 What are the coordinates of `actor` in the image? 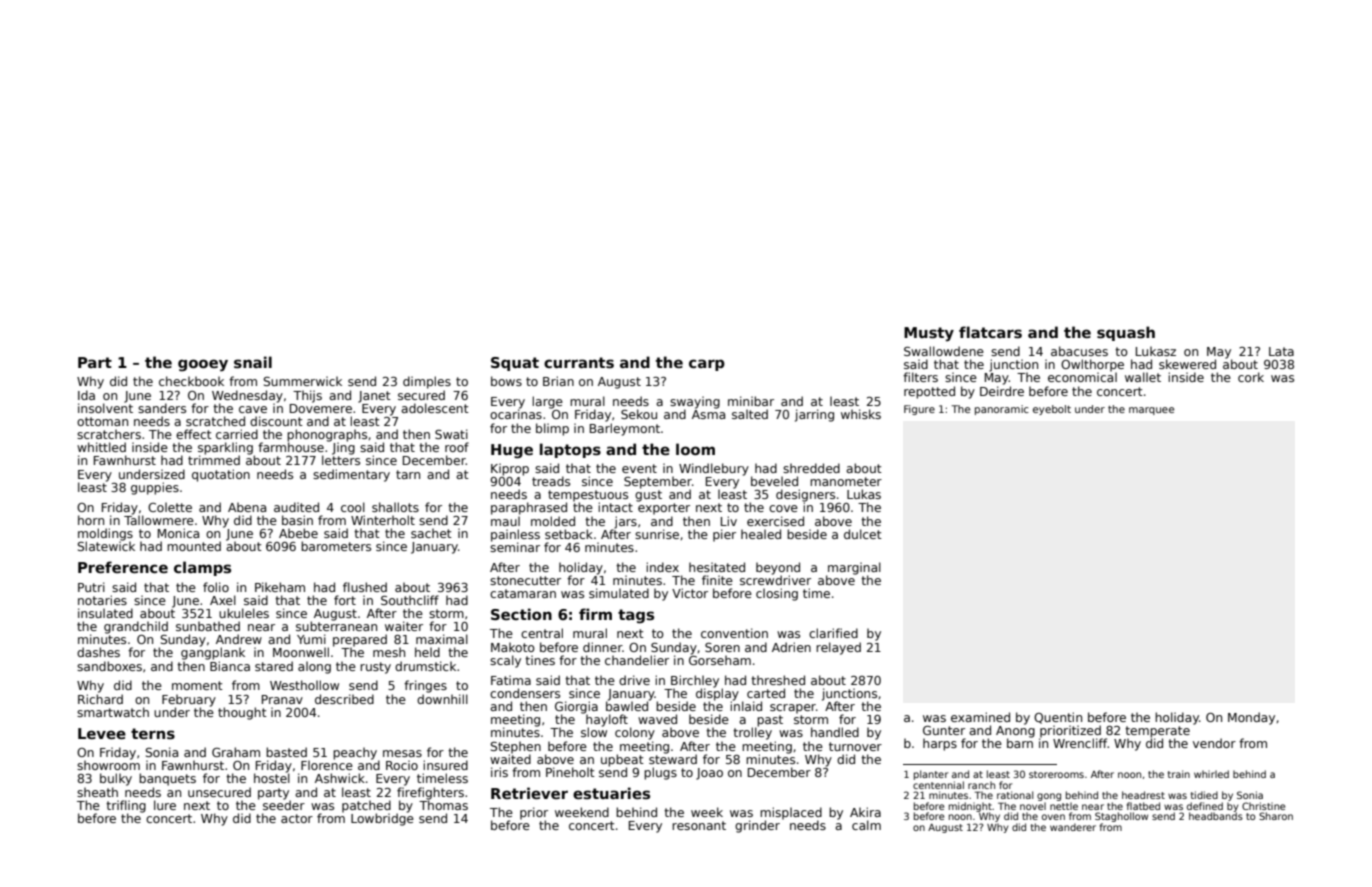 It's located at (297, 818).
